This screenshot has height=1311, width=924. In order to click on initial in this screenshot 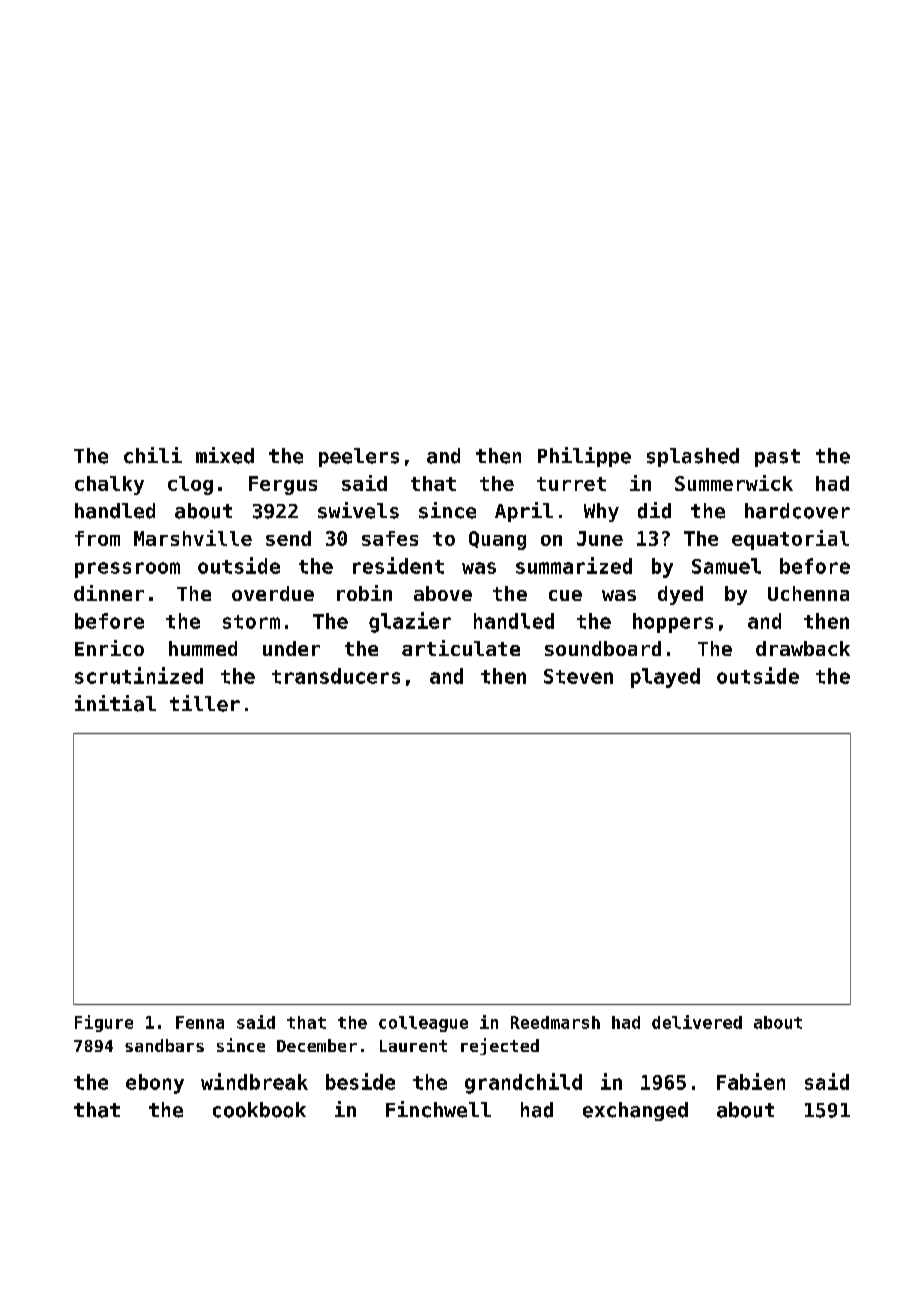, I will do `click(115, 703)`.
